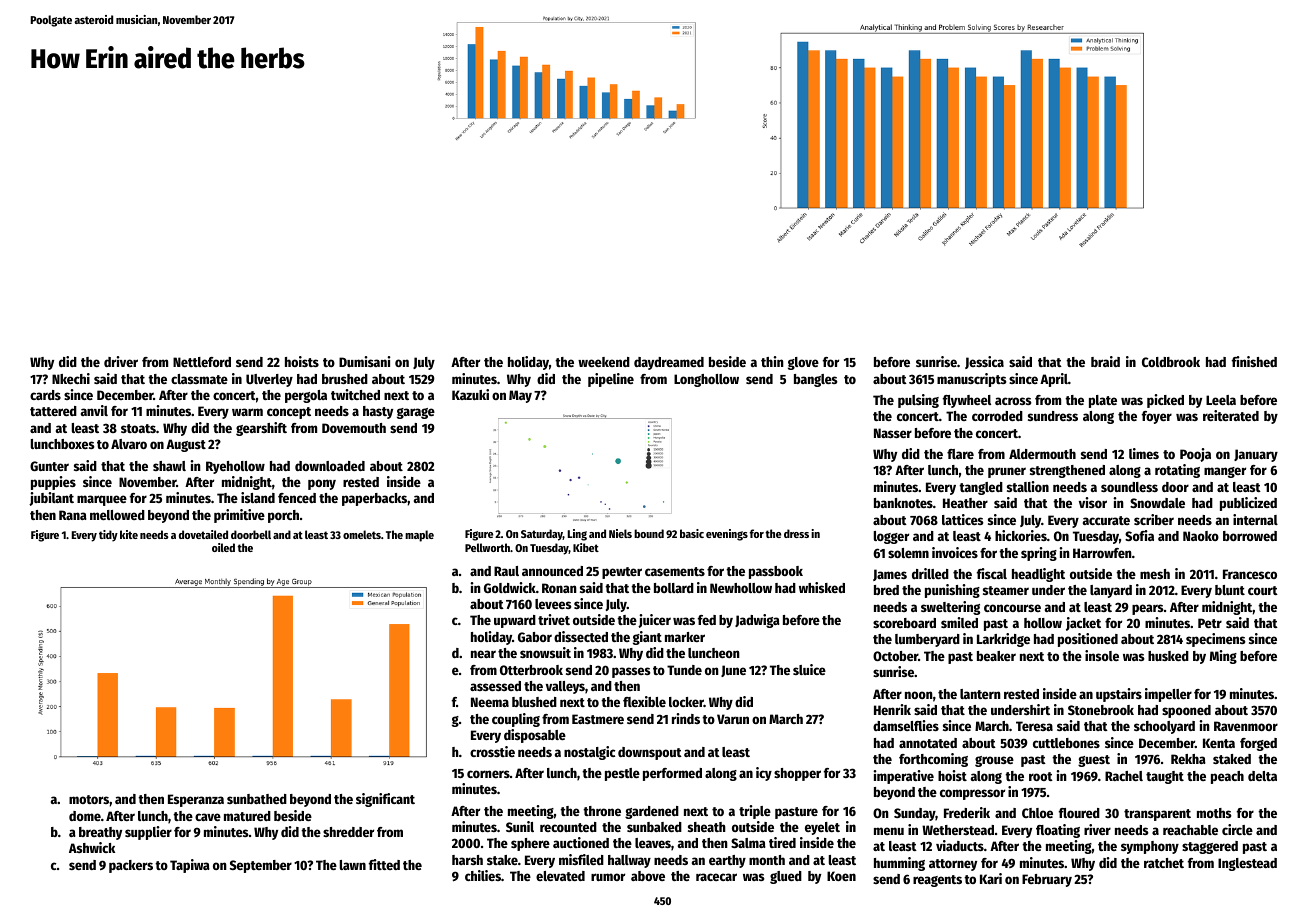 This screenshot has width=1308, height=924. What do you see at coordinates (247, 816) in the screenshot?
I see `matured` at bounding box center [247, 816].
